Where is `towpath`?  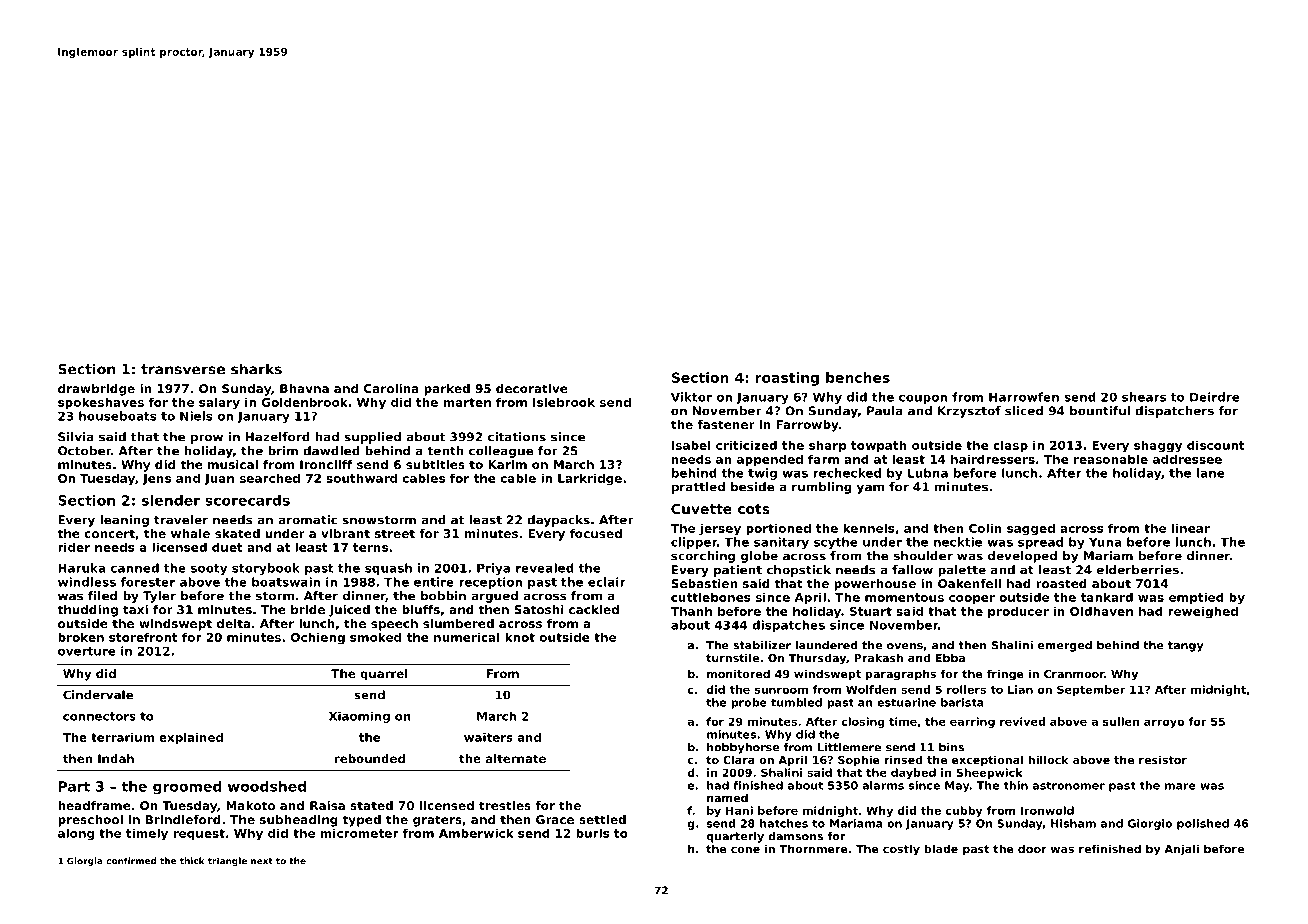
towpath is located at coordinates (879, 446).
